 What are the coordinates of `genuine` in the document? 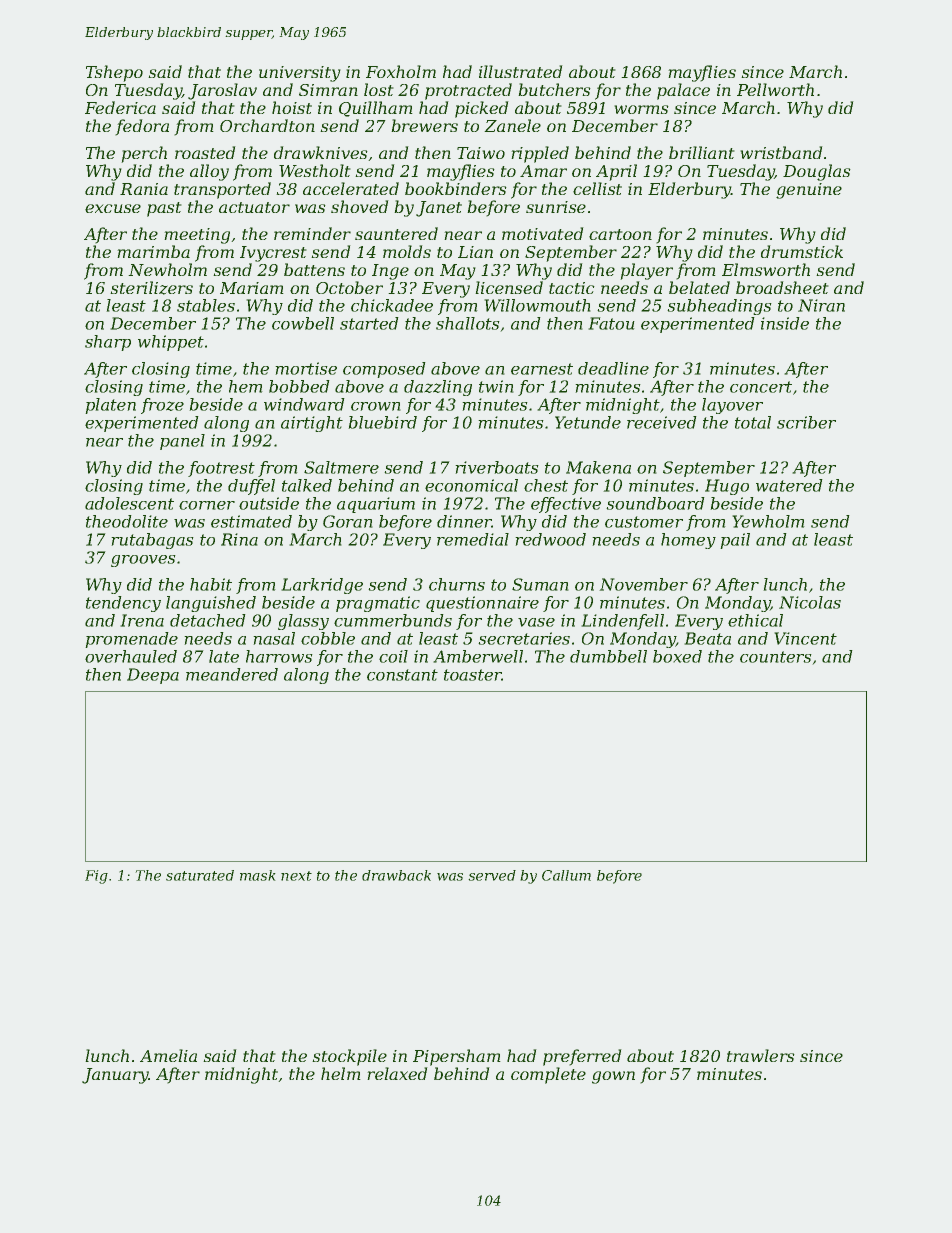 It's located at (809, 191).
